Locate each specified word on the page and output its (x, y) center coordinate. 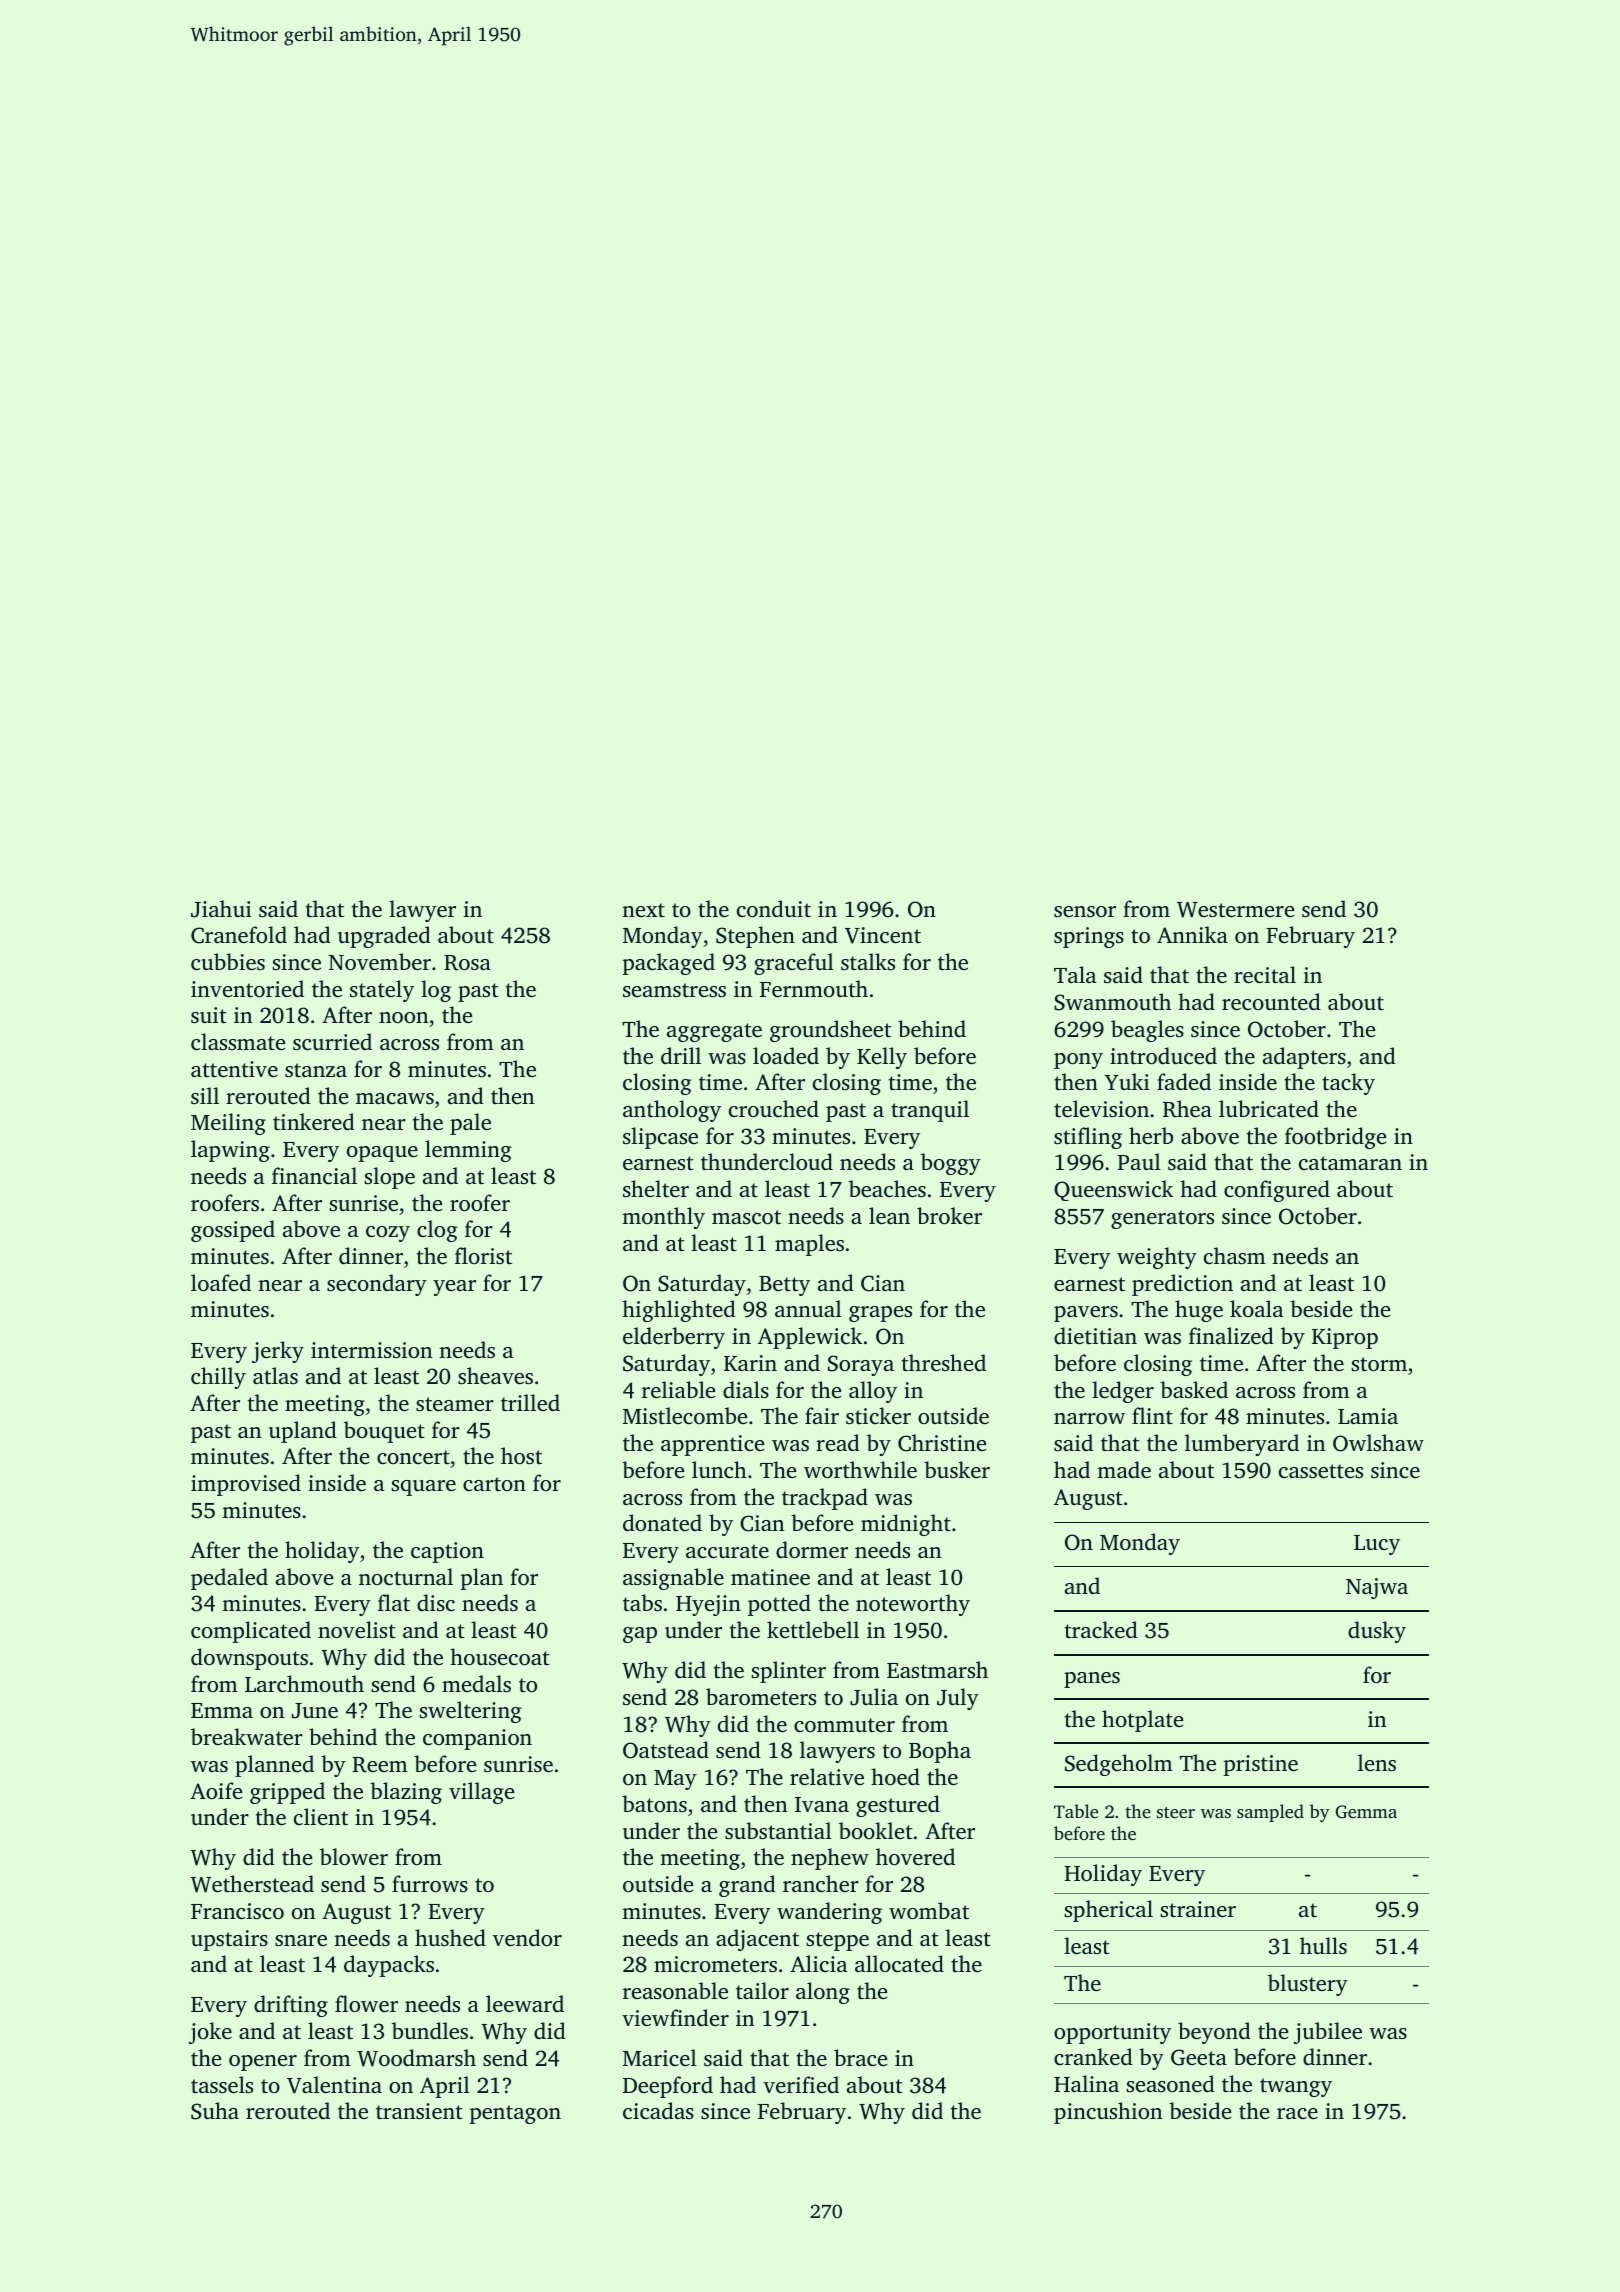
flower (366, 2003)
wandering (829, 1913)
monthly (663, 1218)
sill (205, 1095)
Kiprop (1345, 1338)
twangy (1296, 2087)
